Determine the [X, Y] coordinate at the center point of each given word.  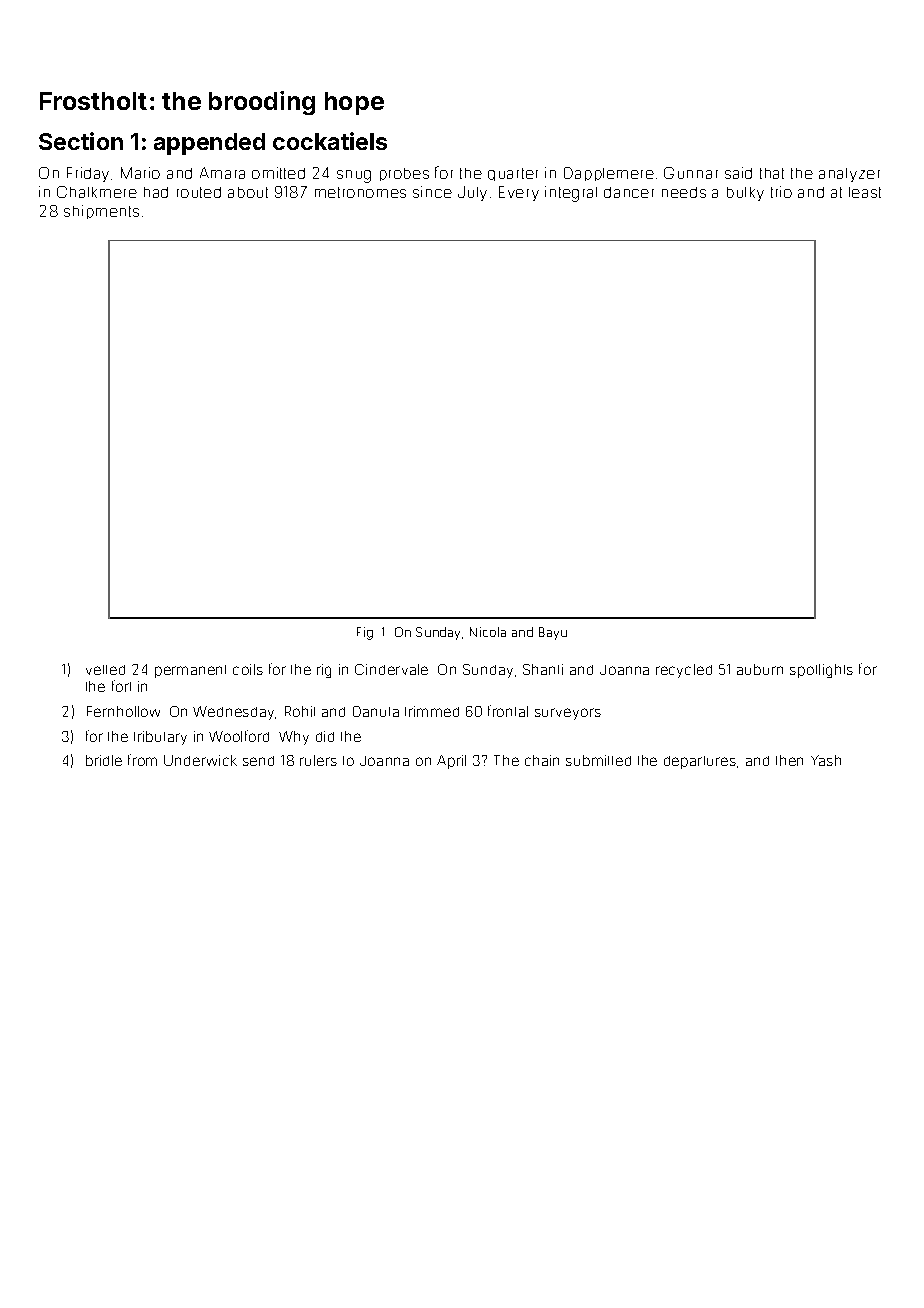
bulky [745, 194]
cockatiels [330, 141]
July [472, 193]
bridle [104, 760]
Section [81, 141]
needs [684, 192]
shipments [101, 212]
